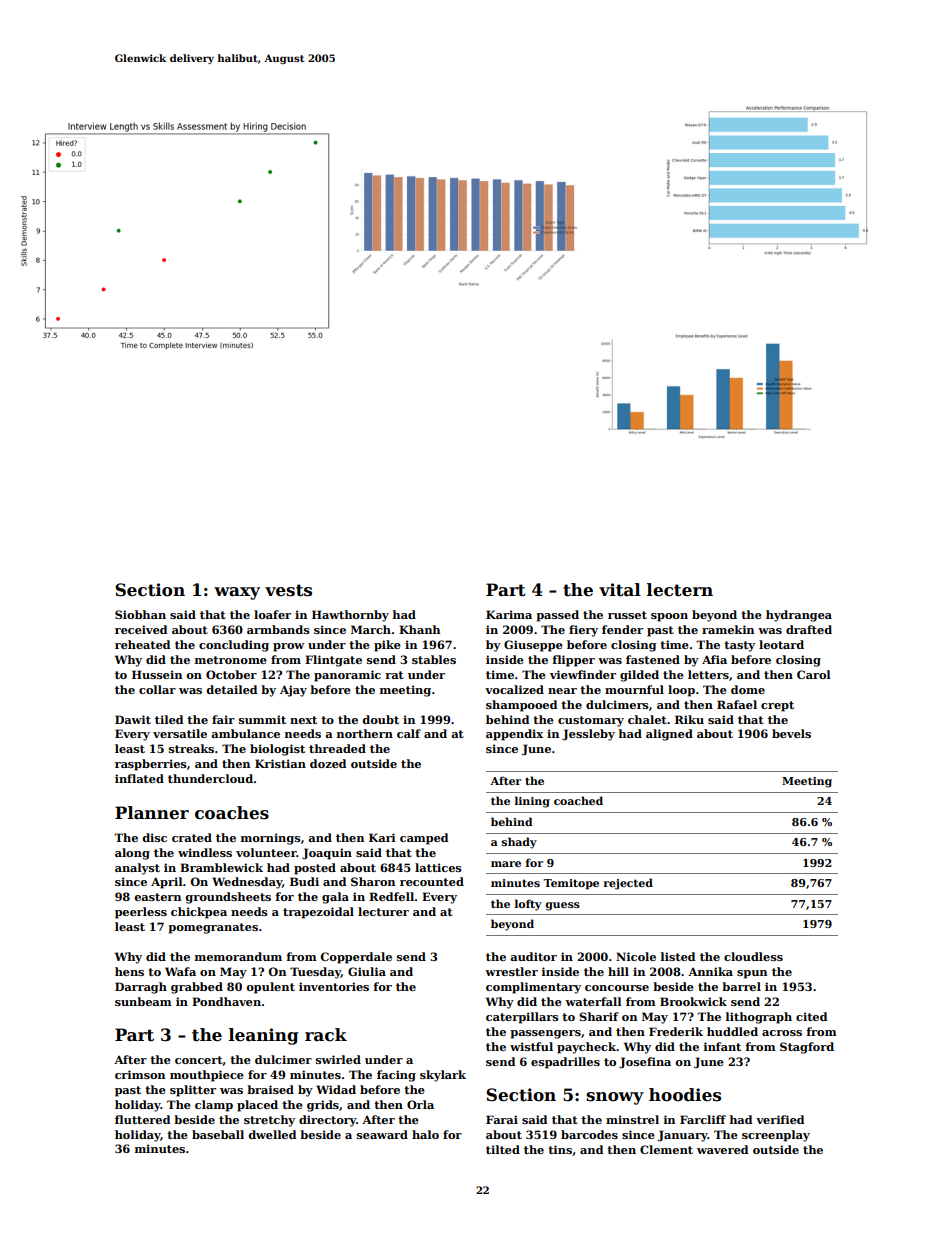 The image size is (952, 1233). I want to click on ambulance, so click(245, 733).
